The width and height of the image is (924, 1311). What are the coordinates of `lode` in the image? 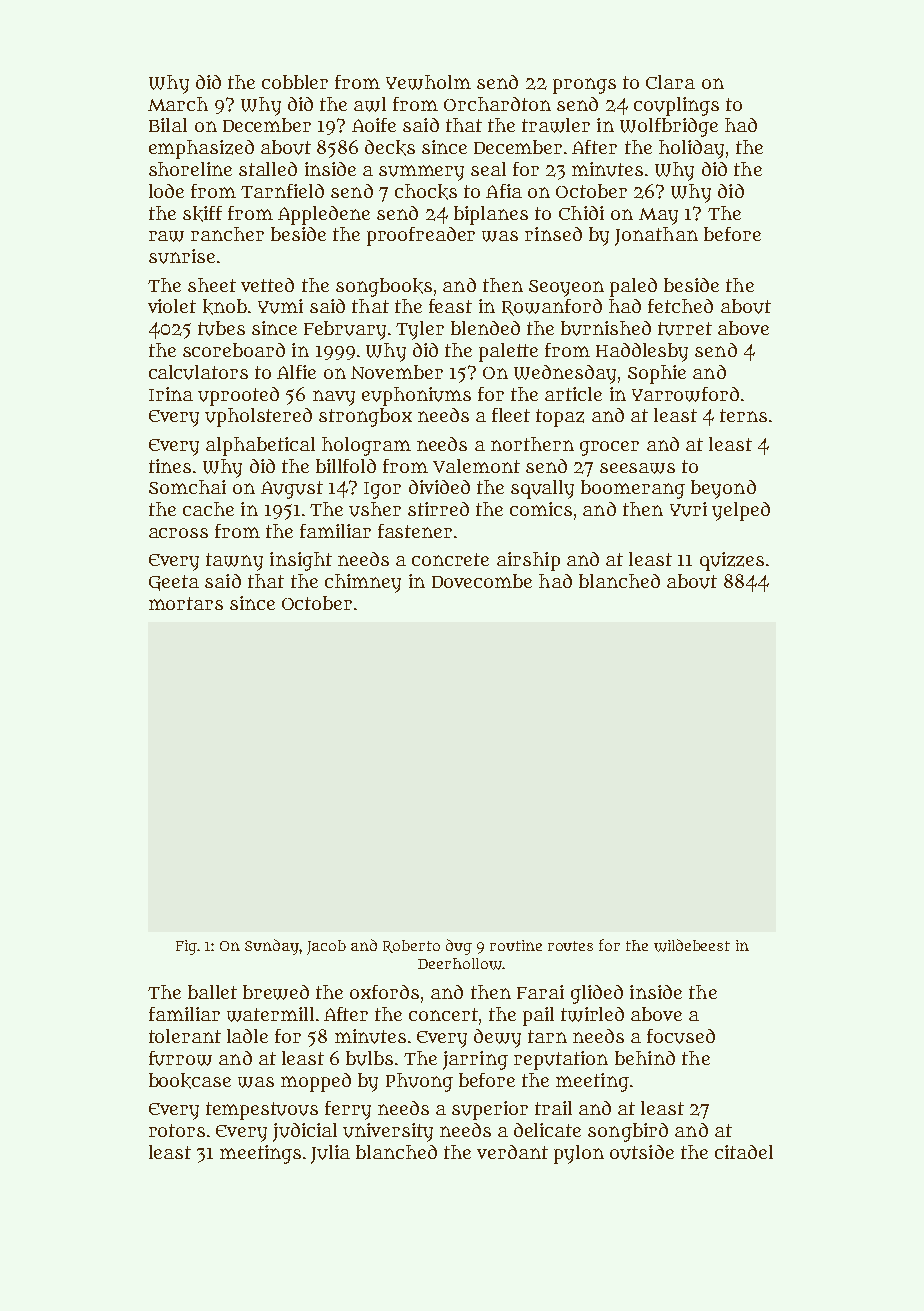 It's located at (166, 191).
